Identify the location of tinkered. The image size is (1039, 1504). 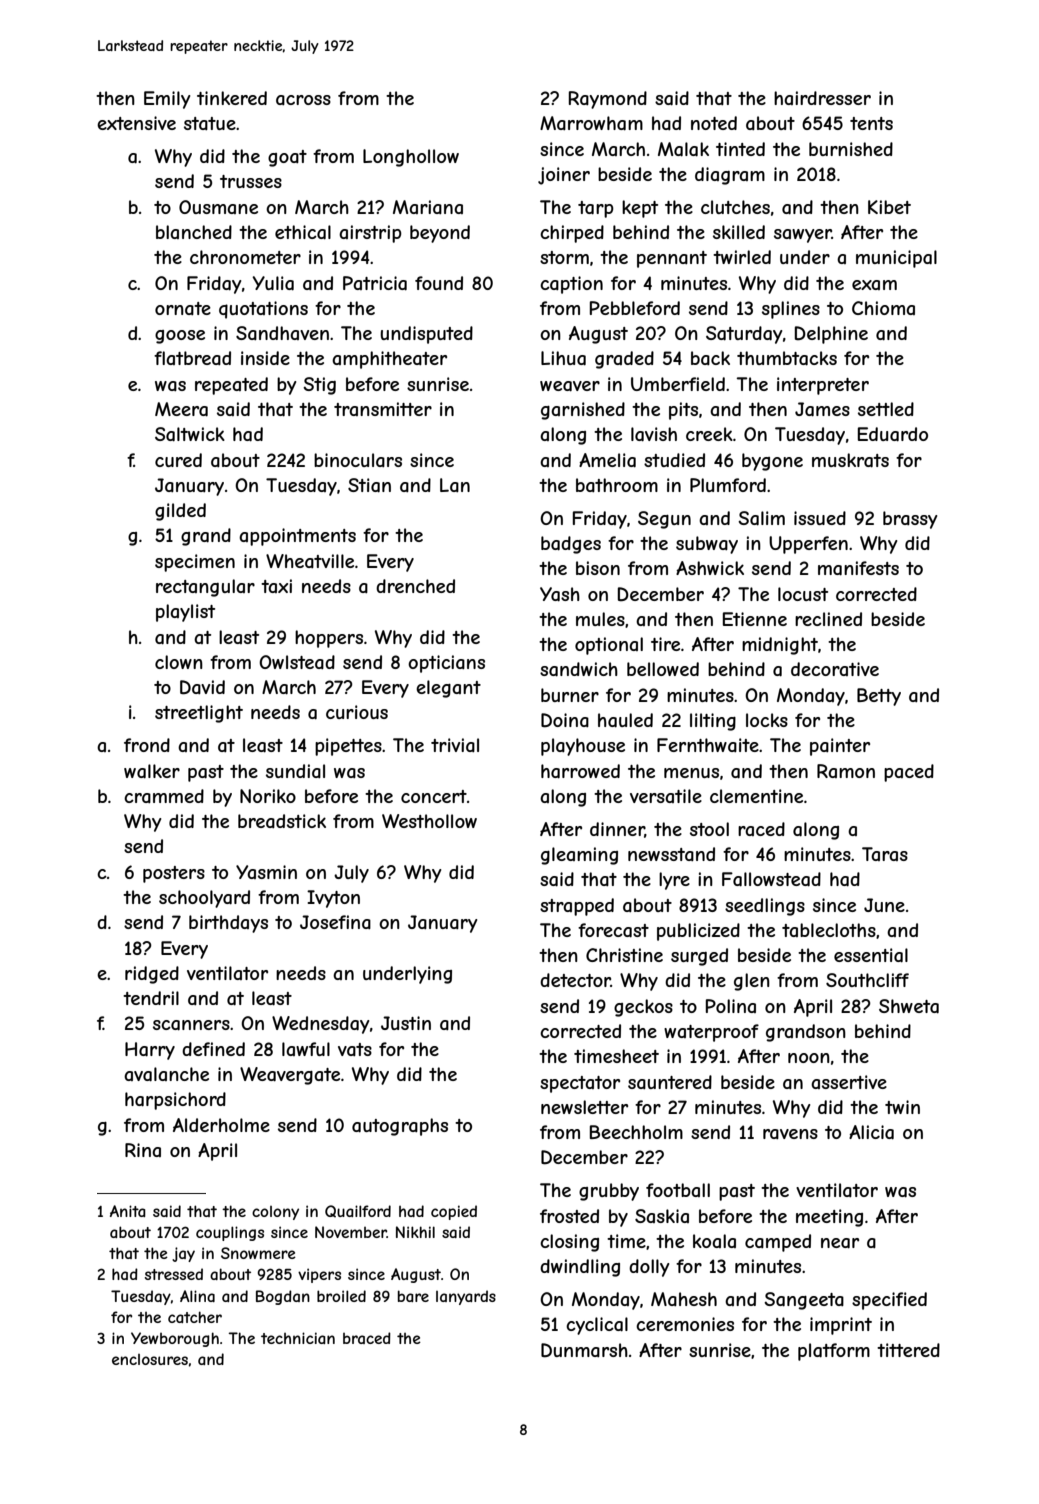
(232, 98).
